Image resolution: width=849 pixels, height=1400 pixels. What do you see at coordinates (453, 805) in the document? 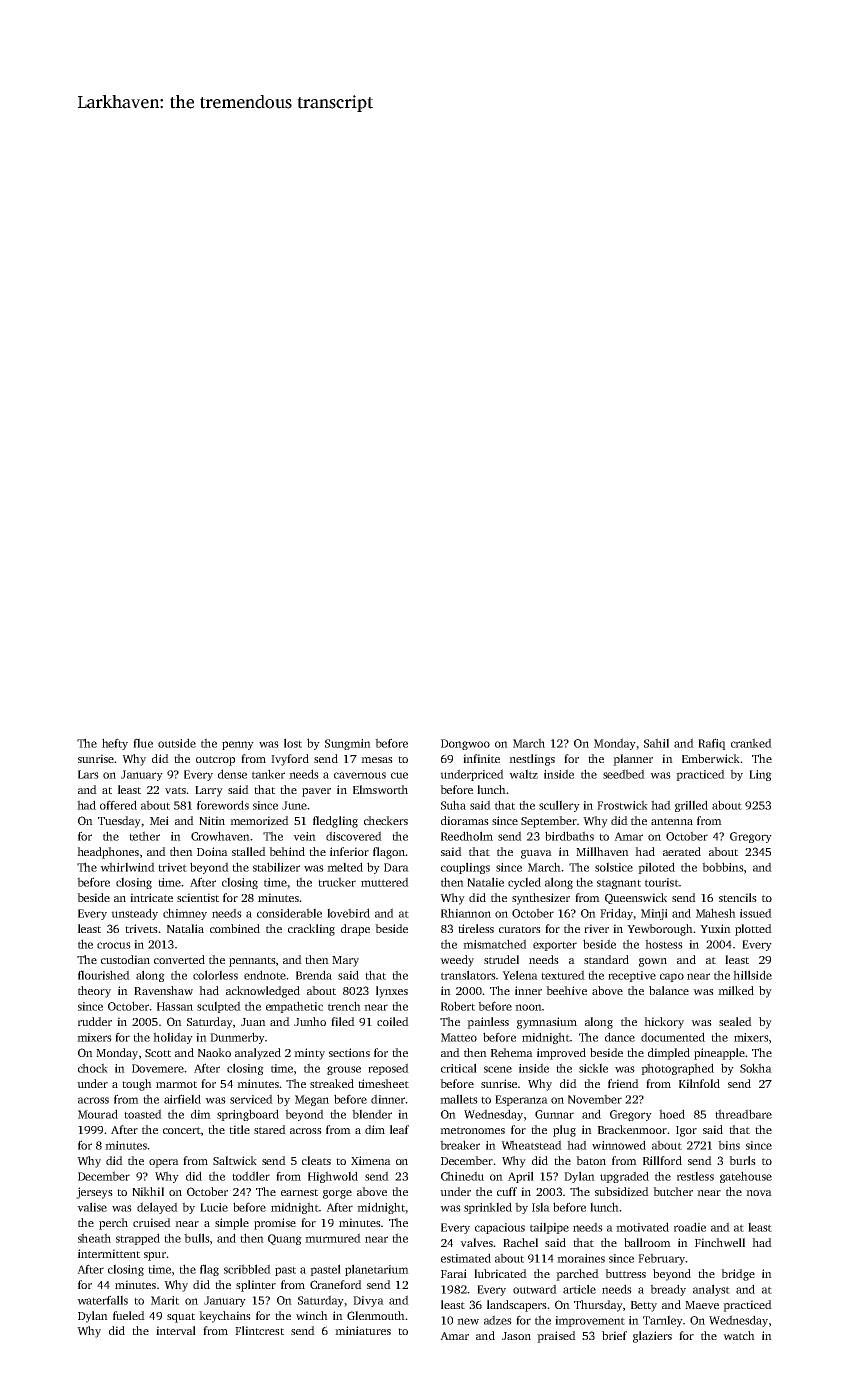
I see `Suha` at bounding box center [453, 805].
